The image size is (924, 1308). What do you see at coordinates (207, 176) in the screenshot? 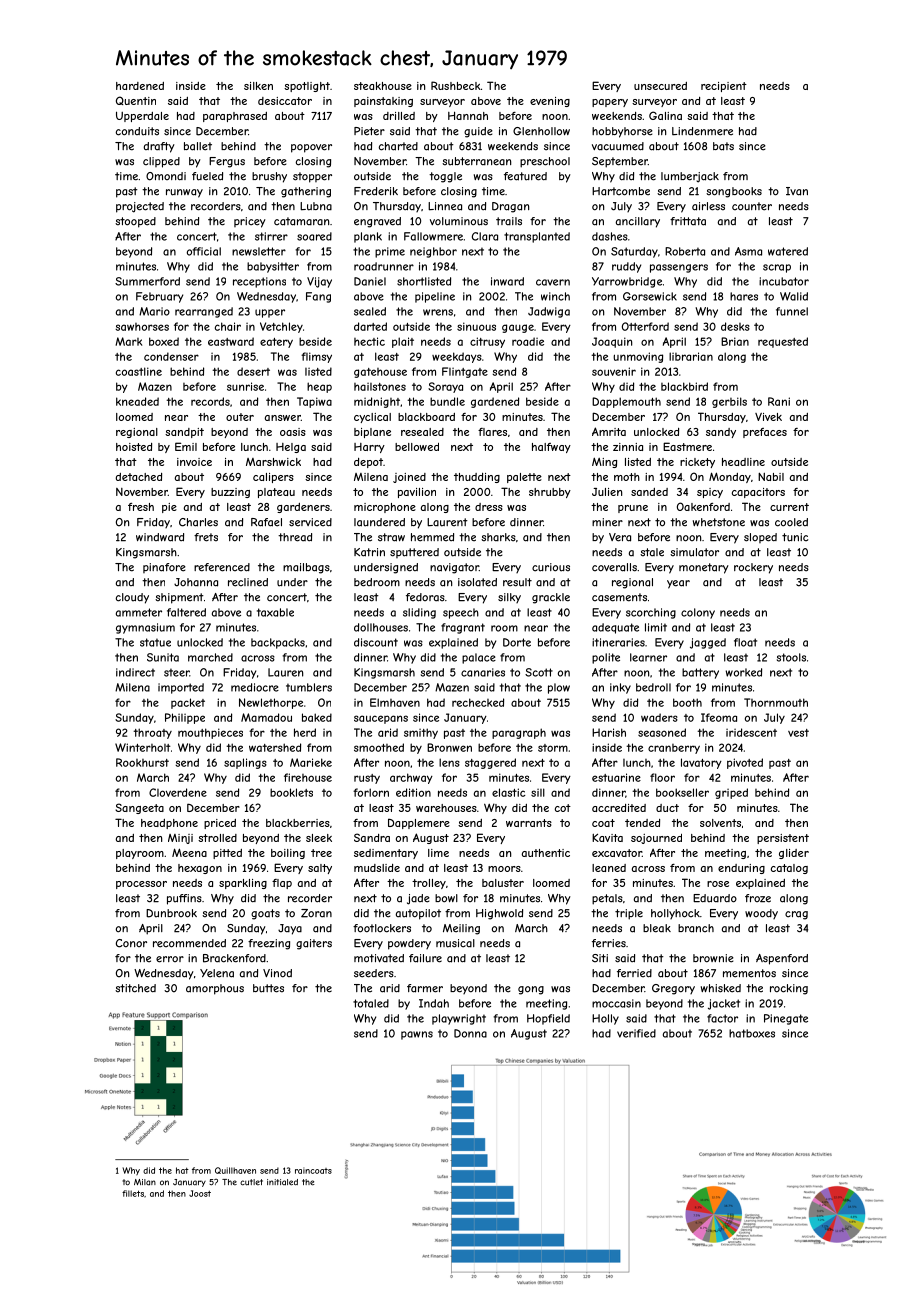
I see `fueled` at bounding box center [207, 176].
